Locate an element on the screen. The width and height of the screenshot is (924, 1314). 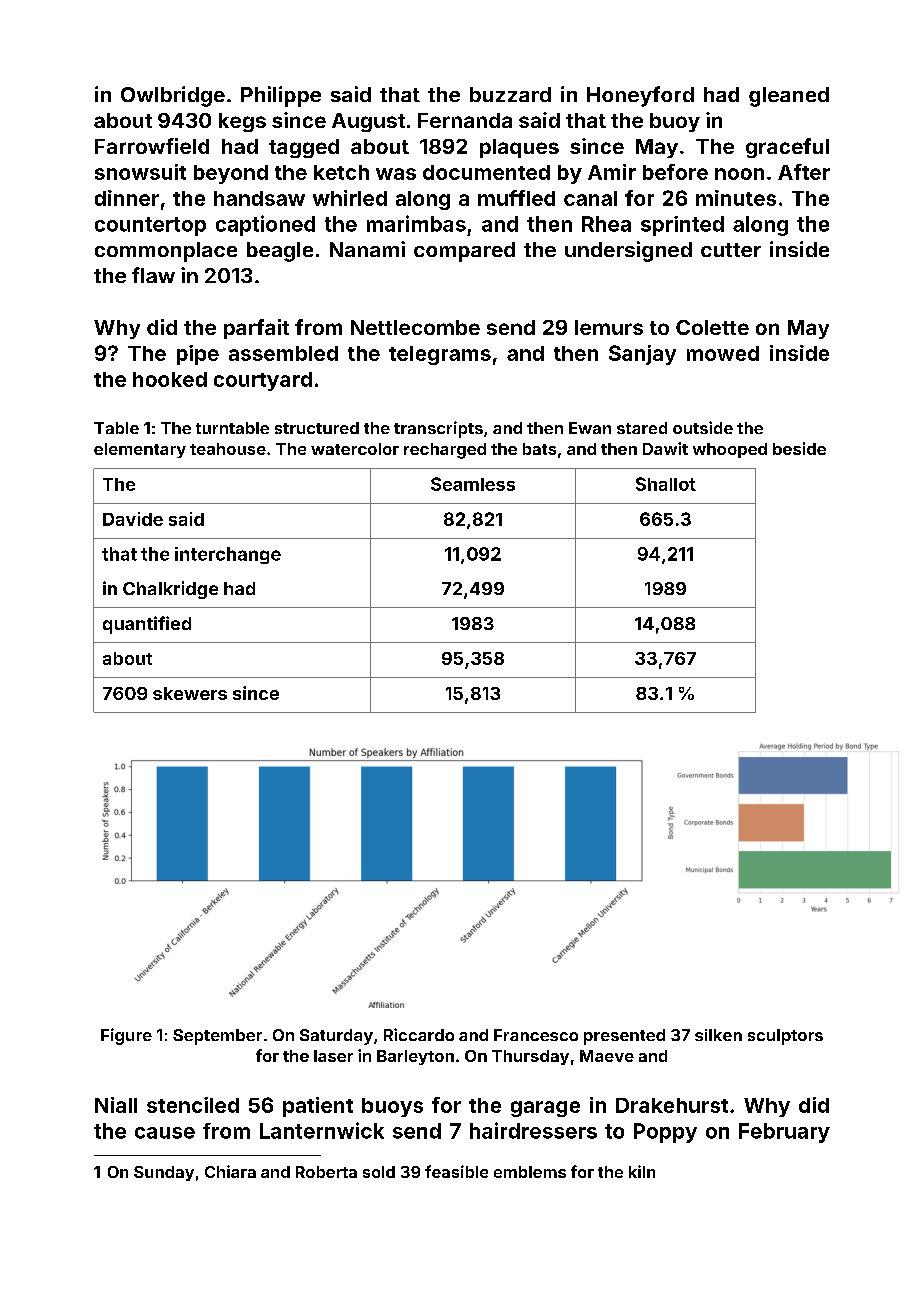
bats is located at coordinates (539, 449).
